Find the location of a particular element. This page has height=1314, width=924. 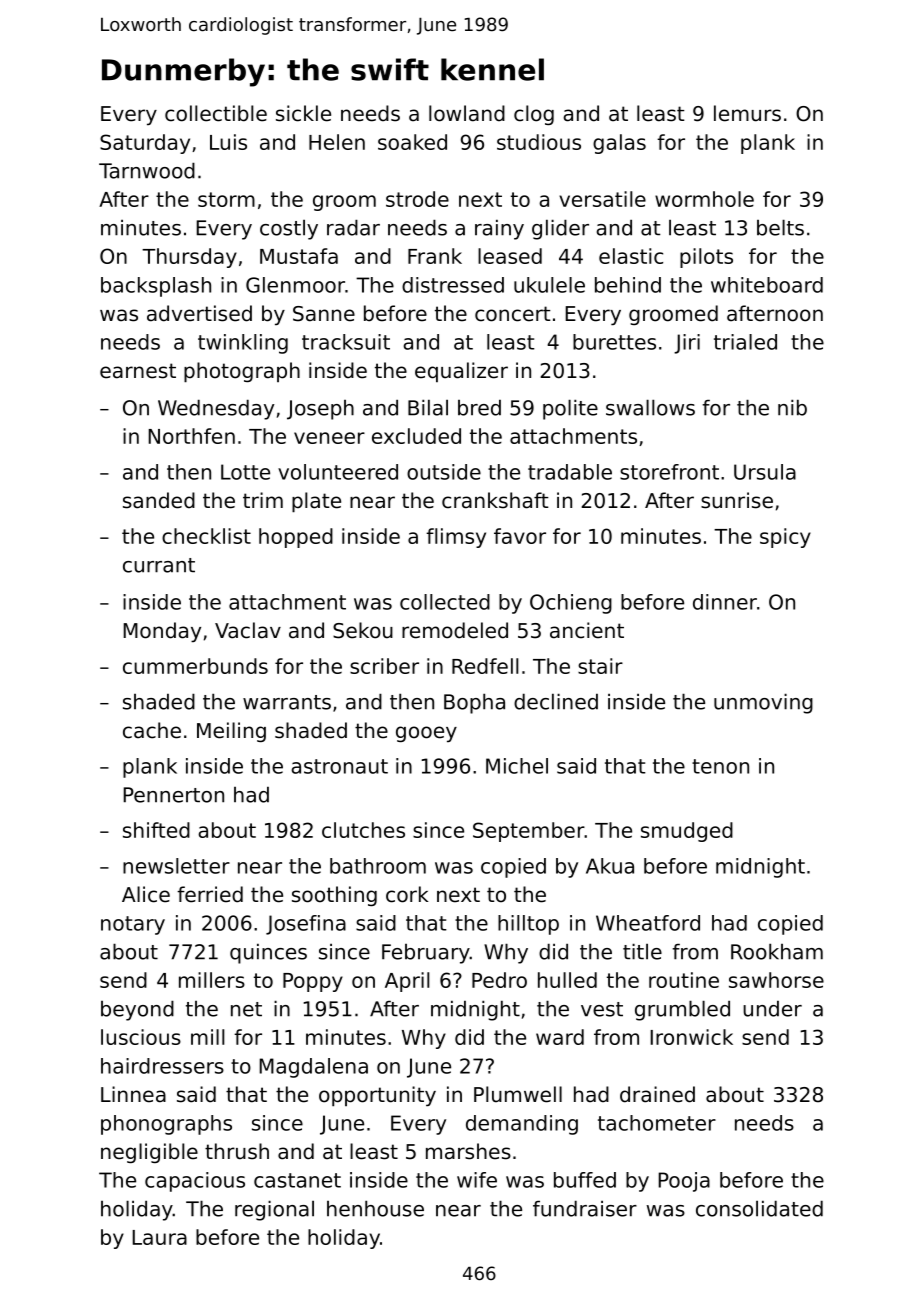

collected is located at coordinates (445, 602).
